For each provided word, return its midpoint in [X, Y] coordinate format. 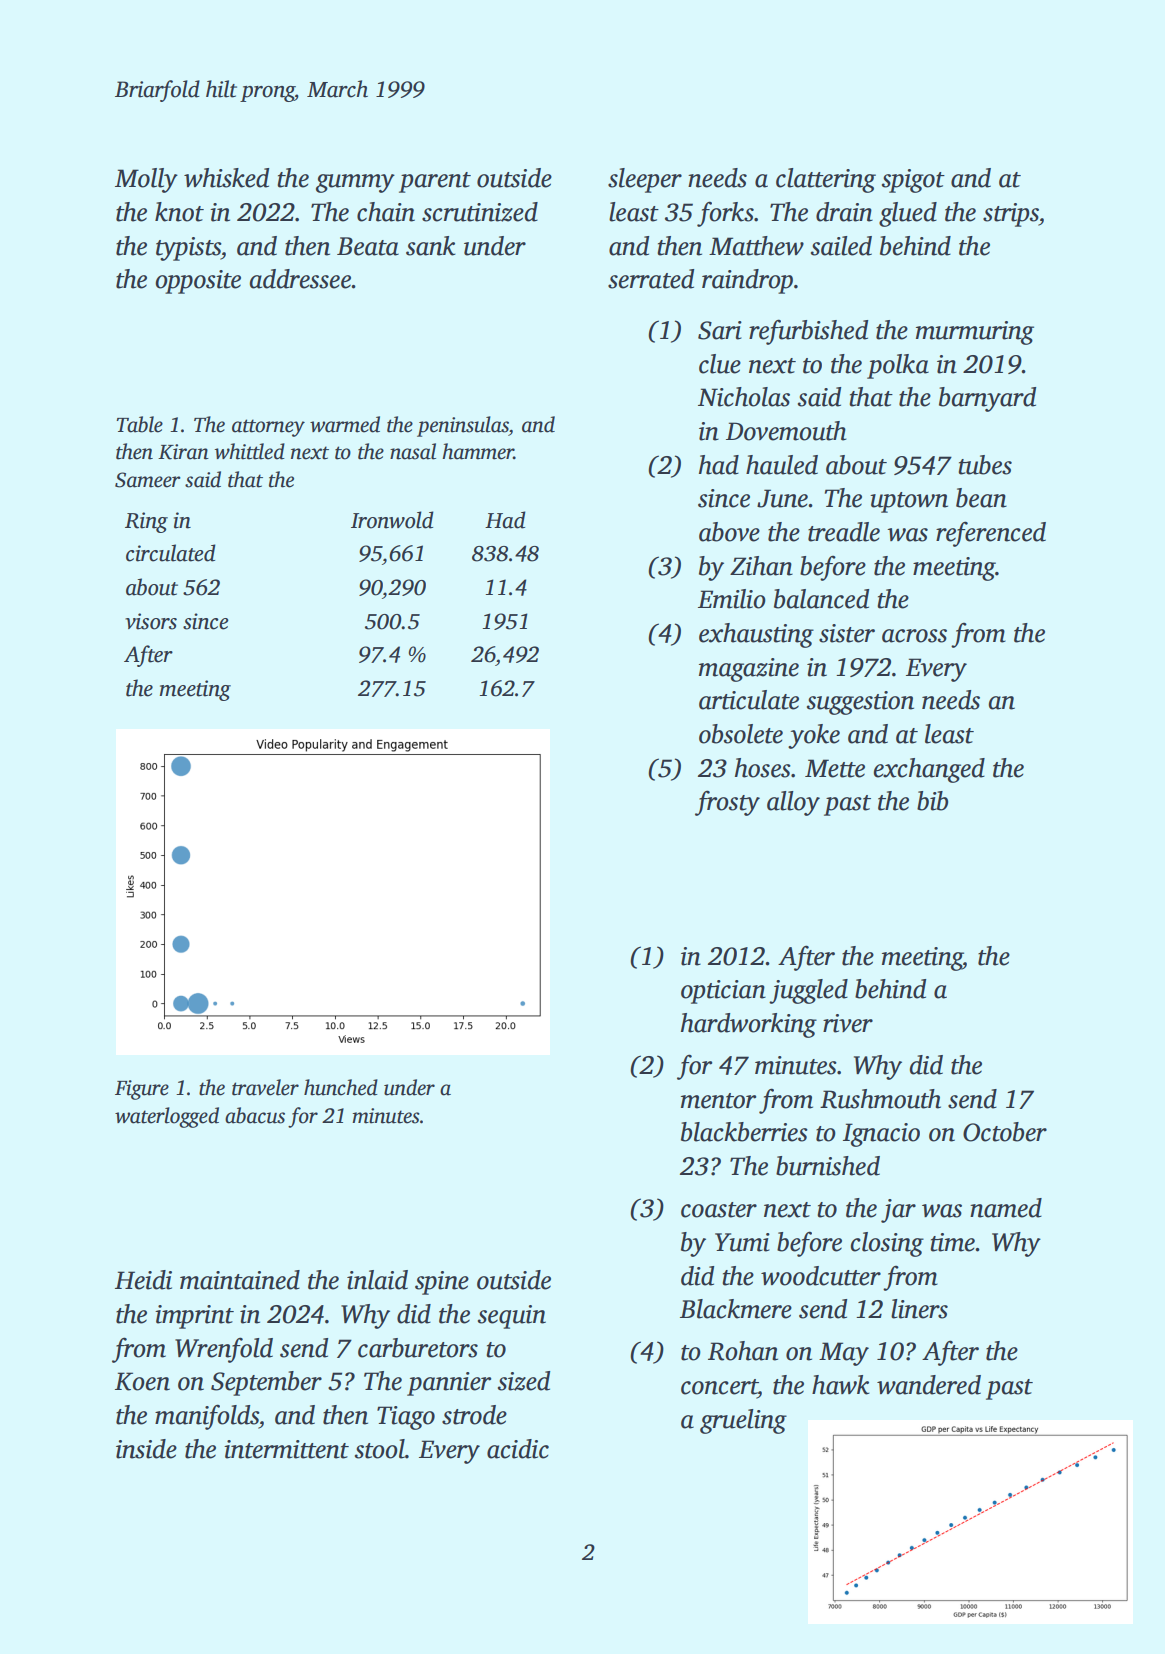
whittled [249, 451]
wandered [929, 1385]
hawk [841, 1385]
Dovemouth [786, 431]
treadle [844, 532]
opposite [198, 282]
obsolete [741, 734]
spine [442, 1283]
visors [151, 621]
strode [474, 1415]
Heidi [143, 1280]
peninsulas [463, 426]
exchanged [929, 770]
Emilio [732, 599]
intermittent [286, 1449]
